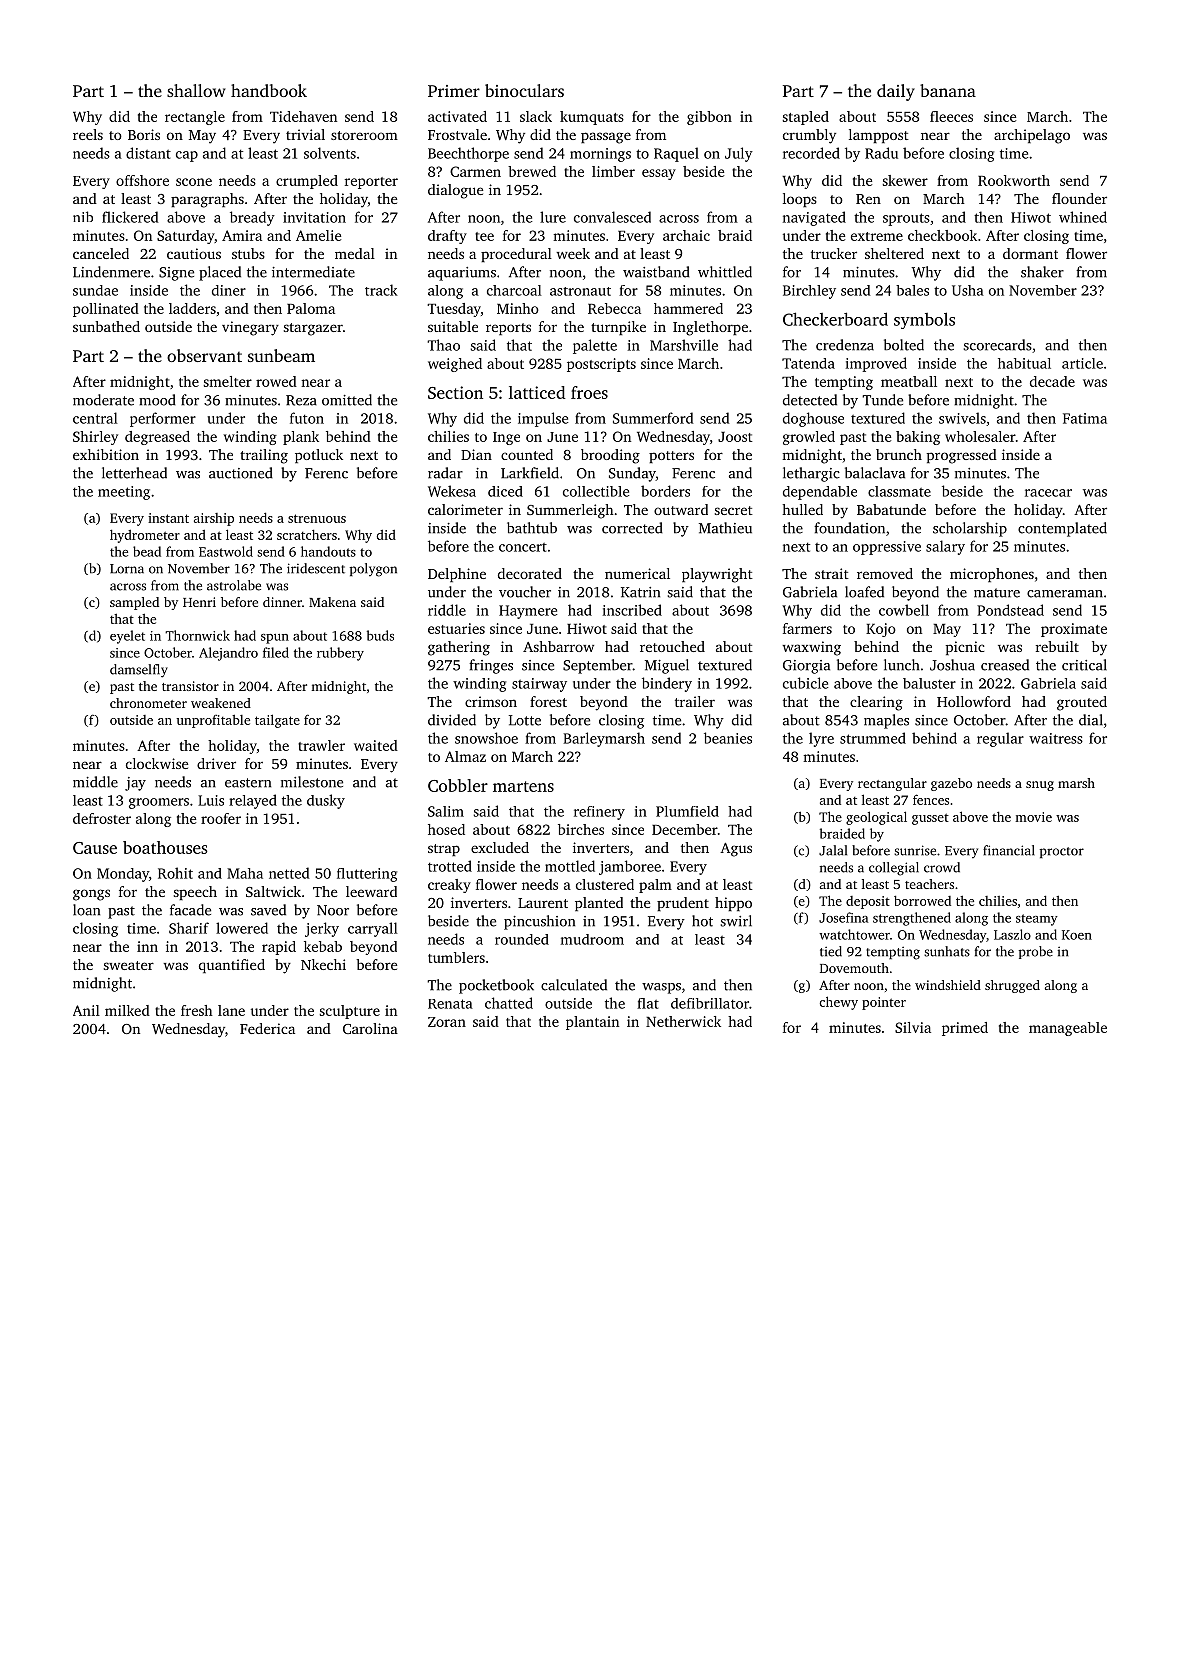  I want to click on counted, so click(527, 454).
